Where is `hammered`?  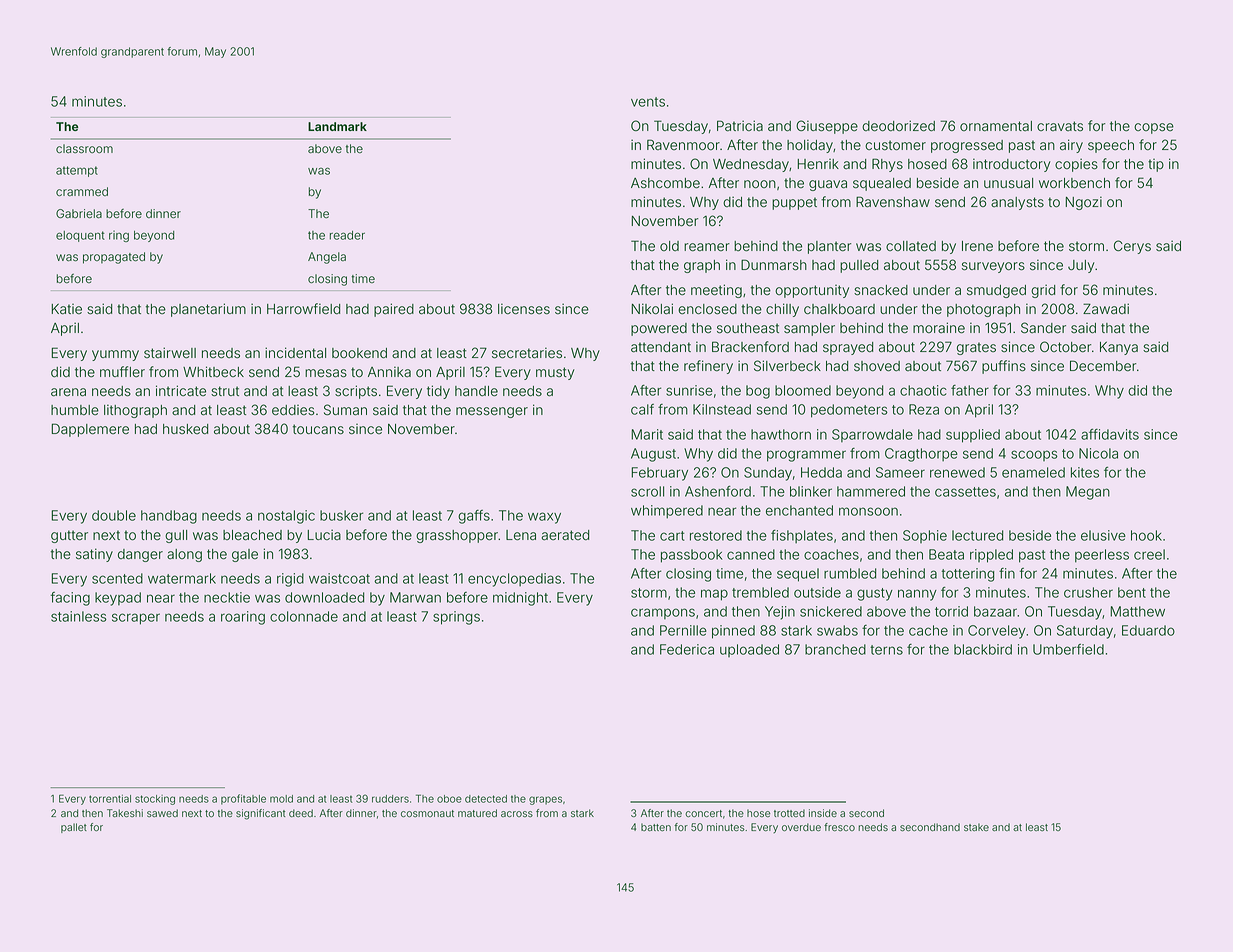
hammered is located at coordinates (871, 491).
